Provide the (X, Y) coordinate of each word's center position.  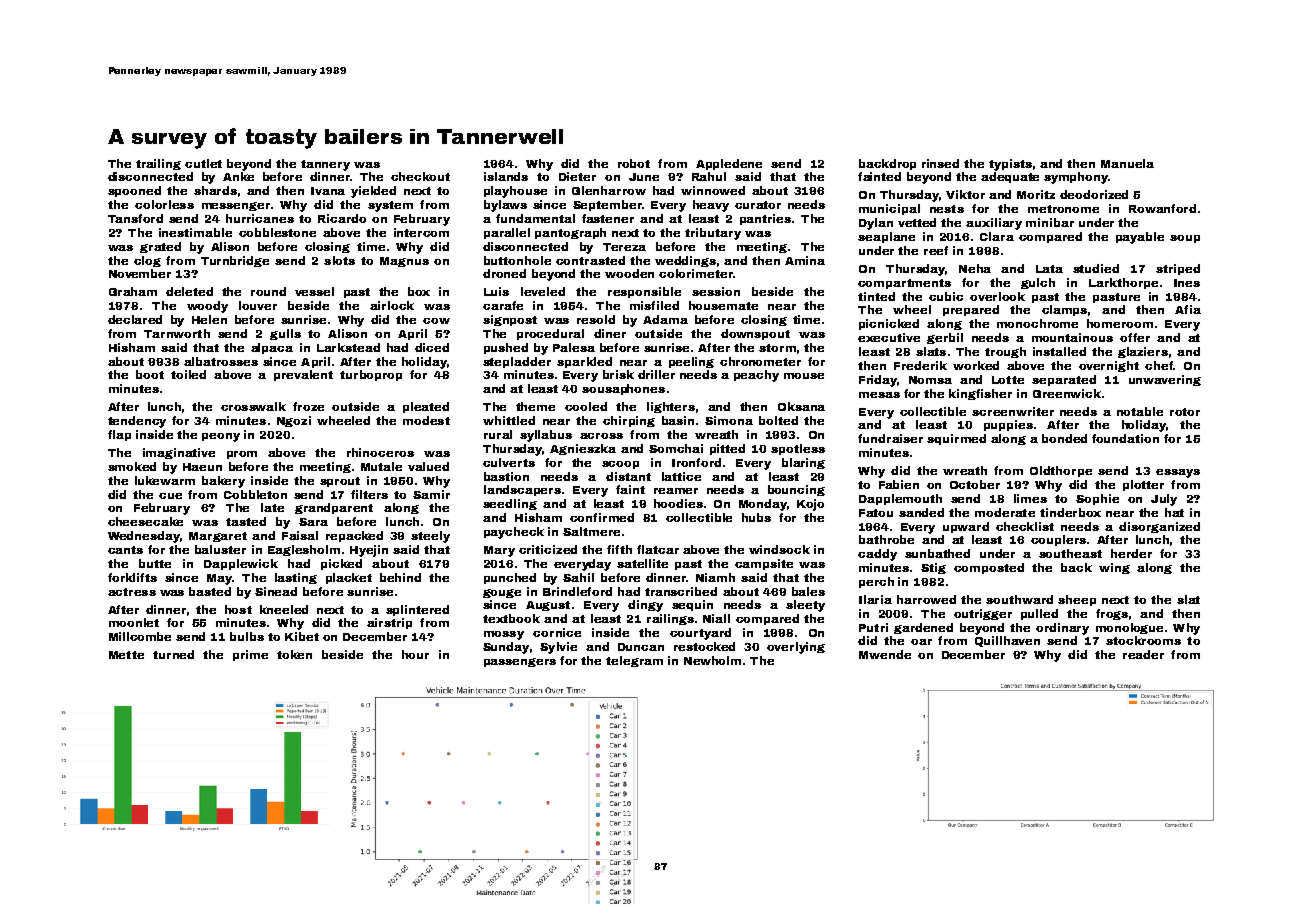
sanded (921, 512)
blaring (803, 463)
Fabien (899, 484)
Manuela (1127, 163)
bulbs (247, 636)
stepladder (517, 362)
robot (634, 163)
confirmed (602, 517)
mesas (879, 395)
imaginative (179, 453)
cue (170, 496)
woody (207, 307)
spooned (134, 191)
